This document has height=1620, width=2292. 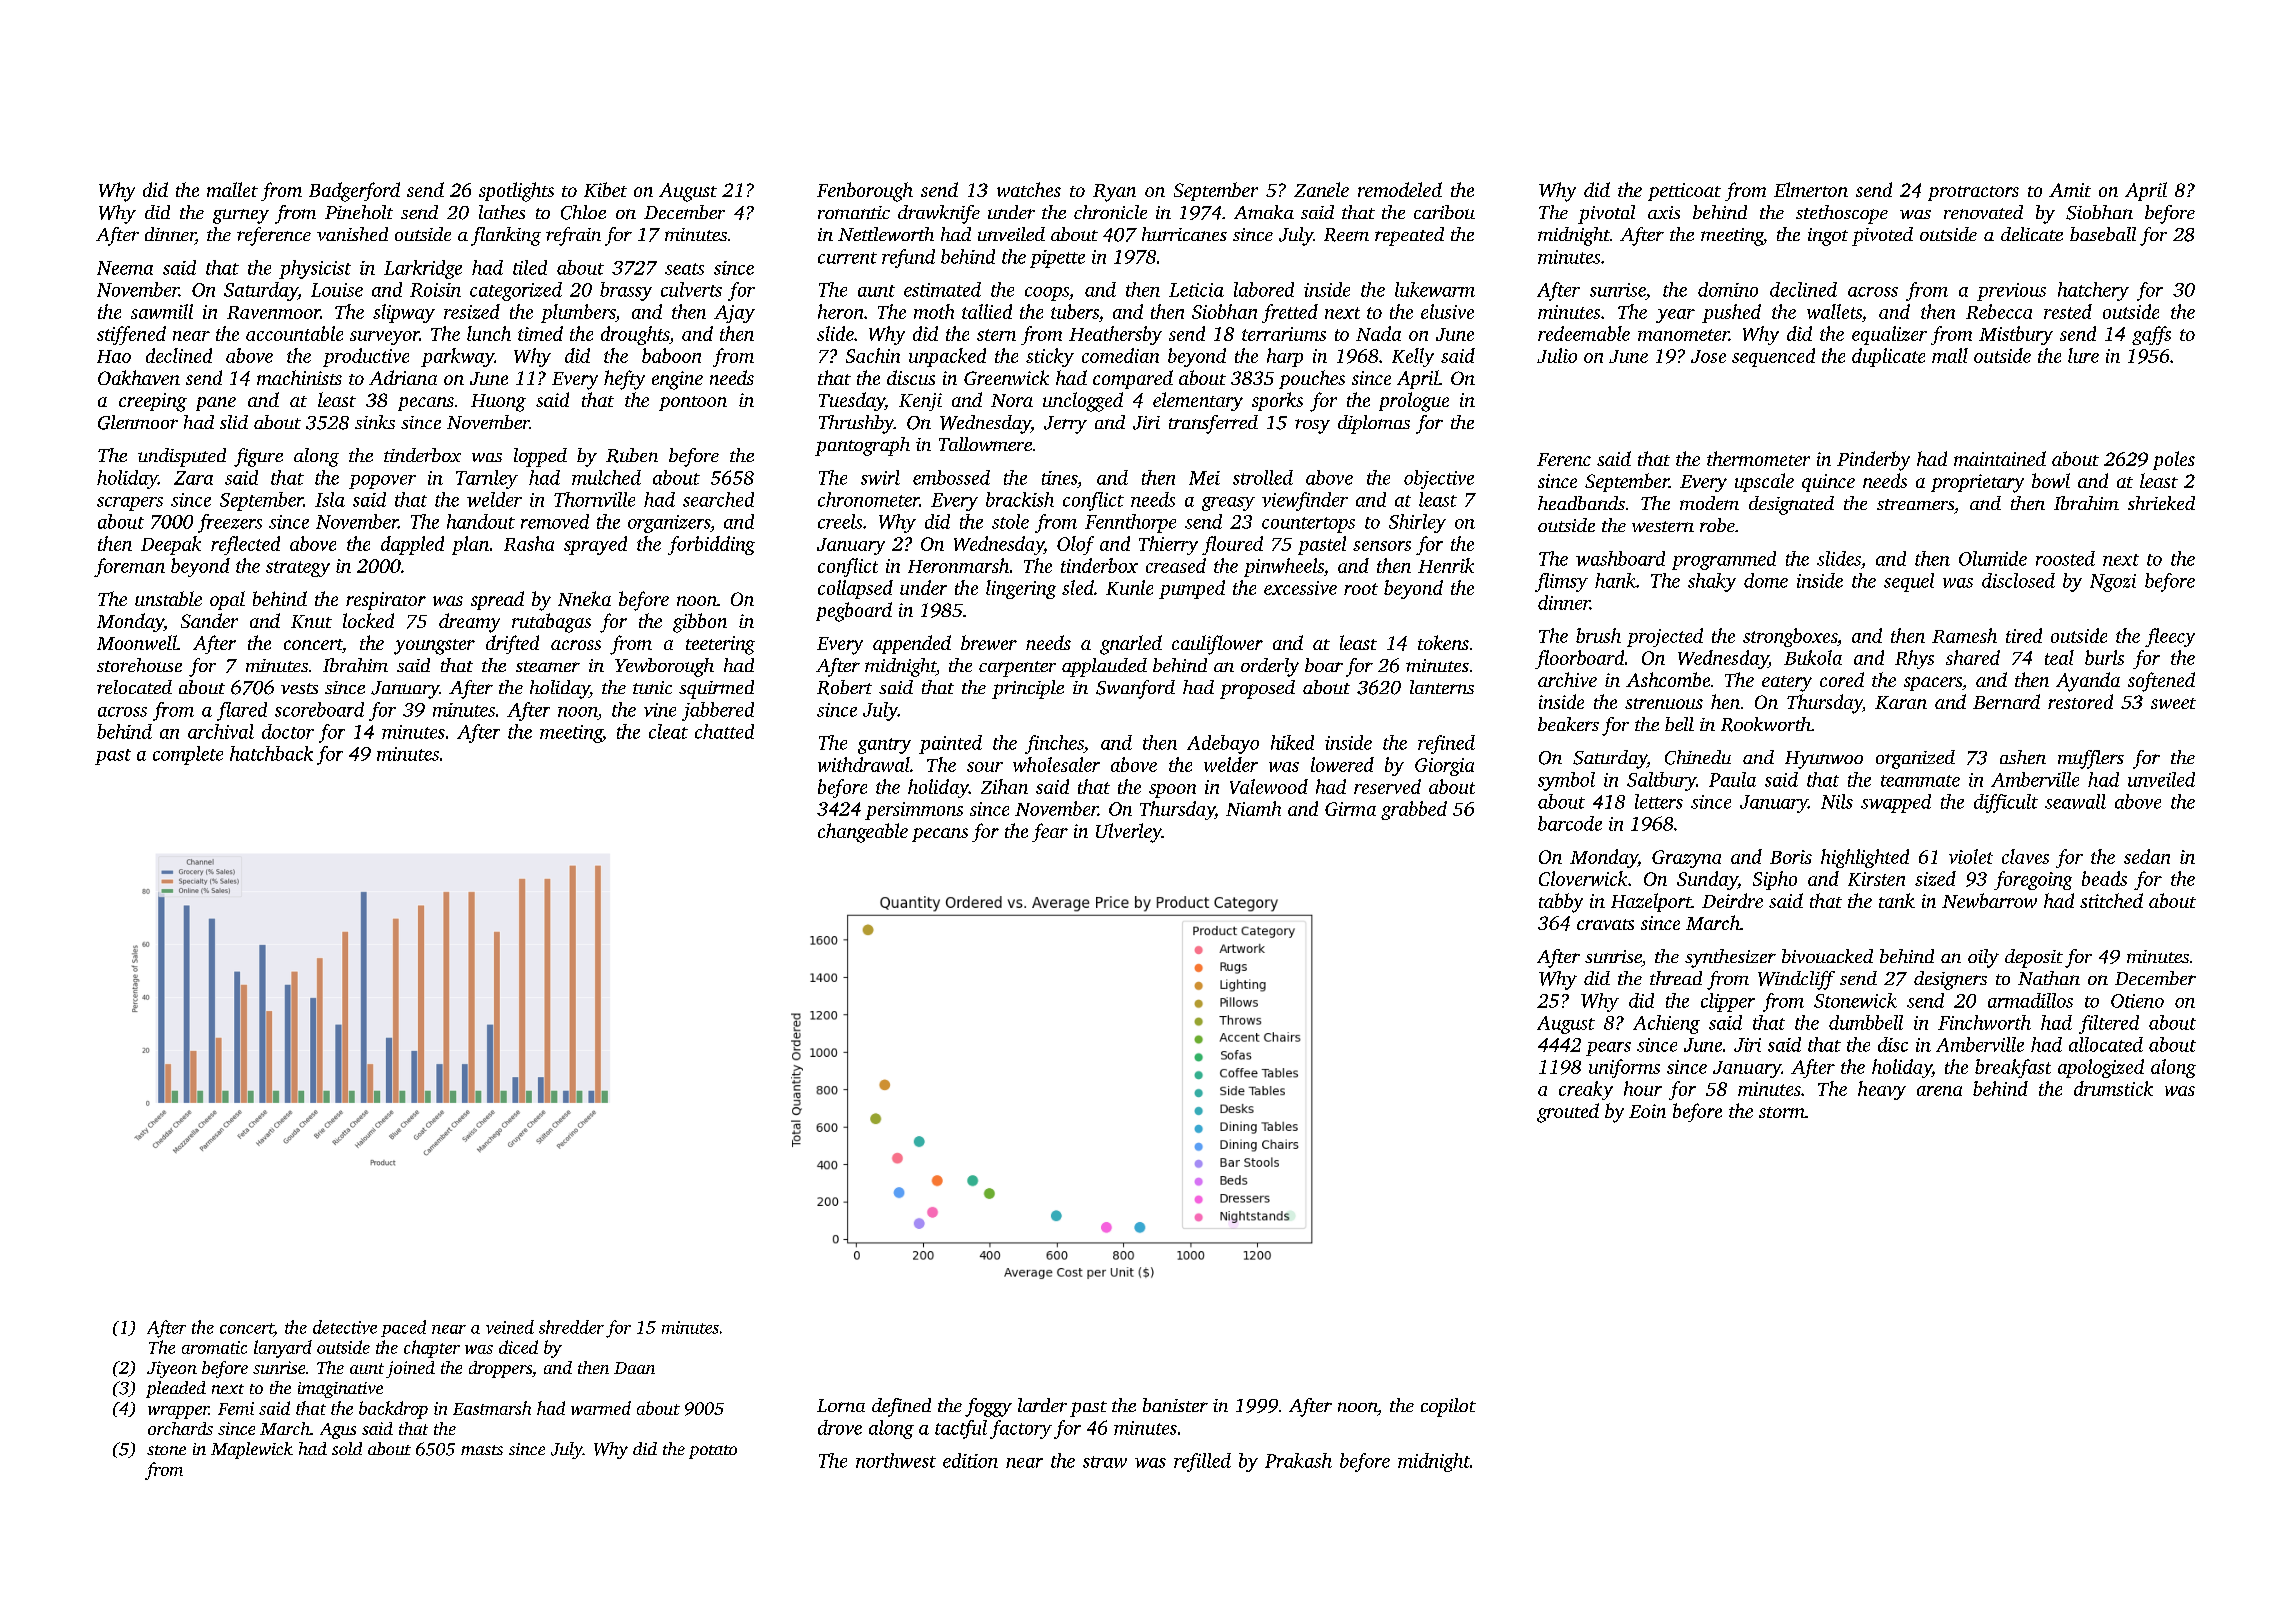 I want to click on grouted, so click(x=1568, y=1113).
